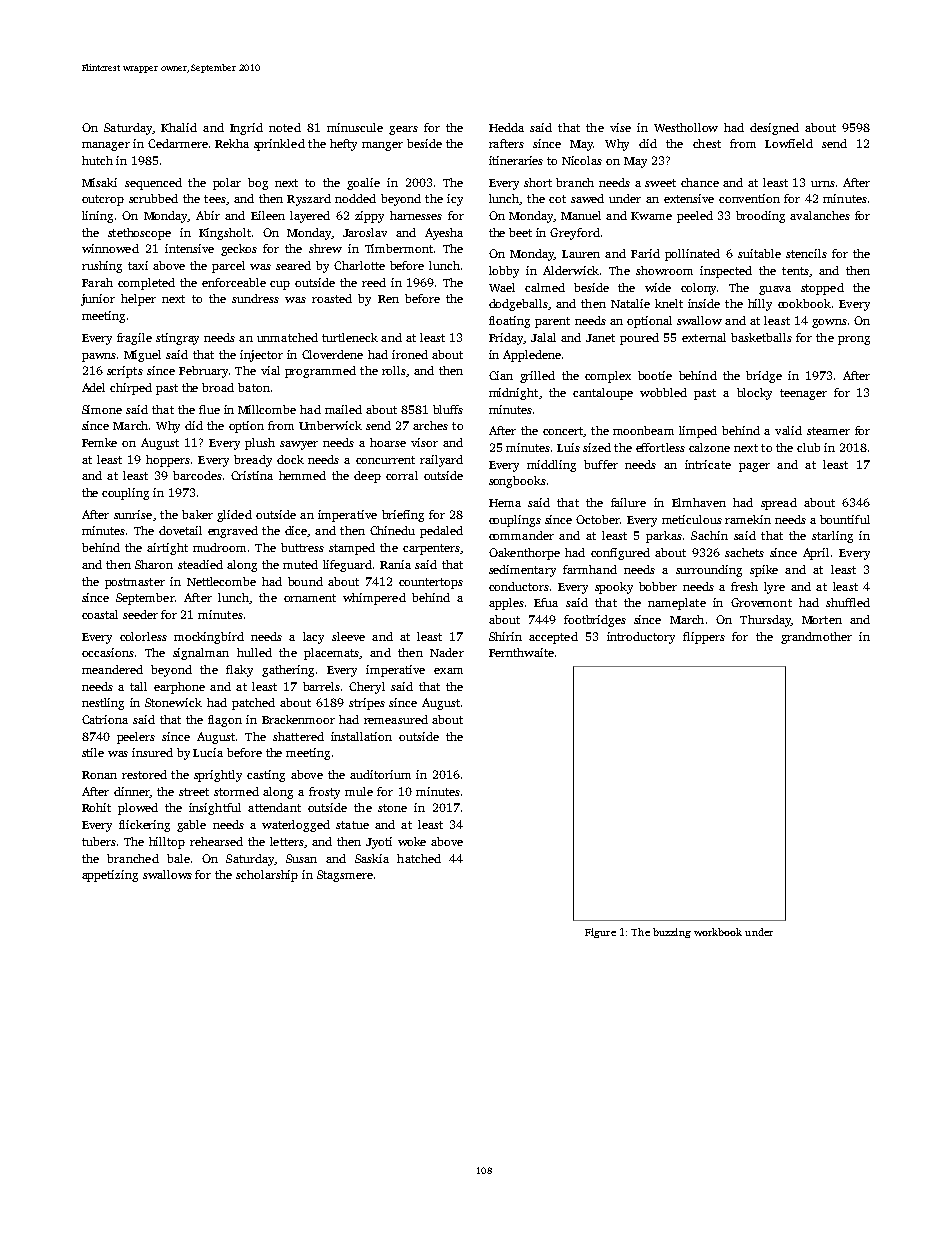 The width and height of the image is (952, 1233). I want to click on Westhollow, so click(686, 127).
